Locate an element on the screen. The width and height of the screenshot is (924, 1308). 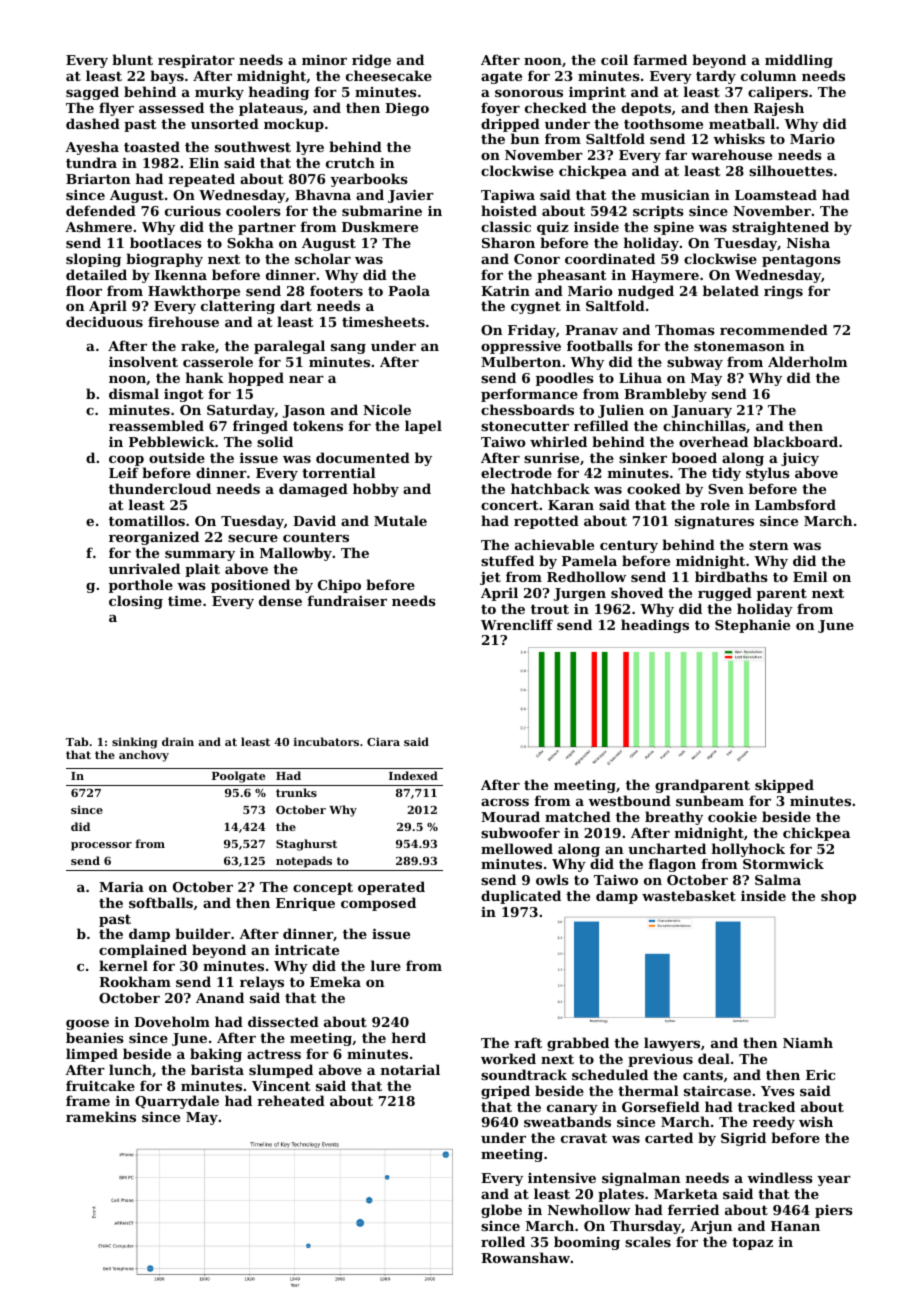
ridge is located at coordinates (371, 61).
